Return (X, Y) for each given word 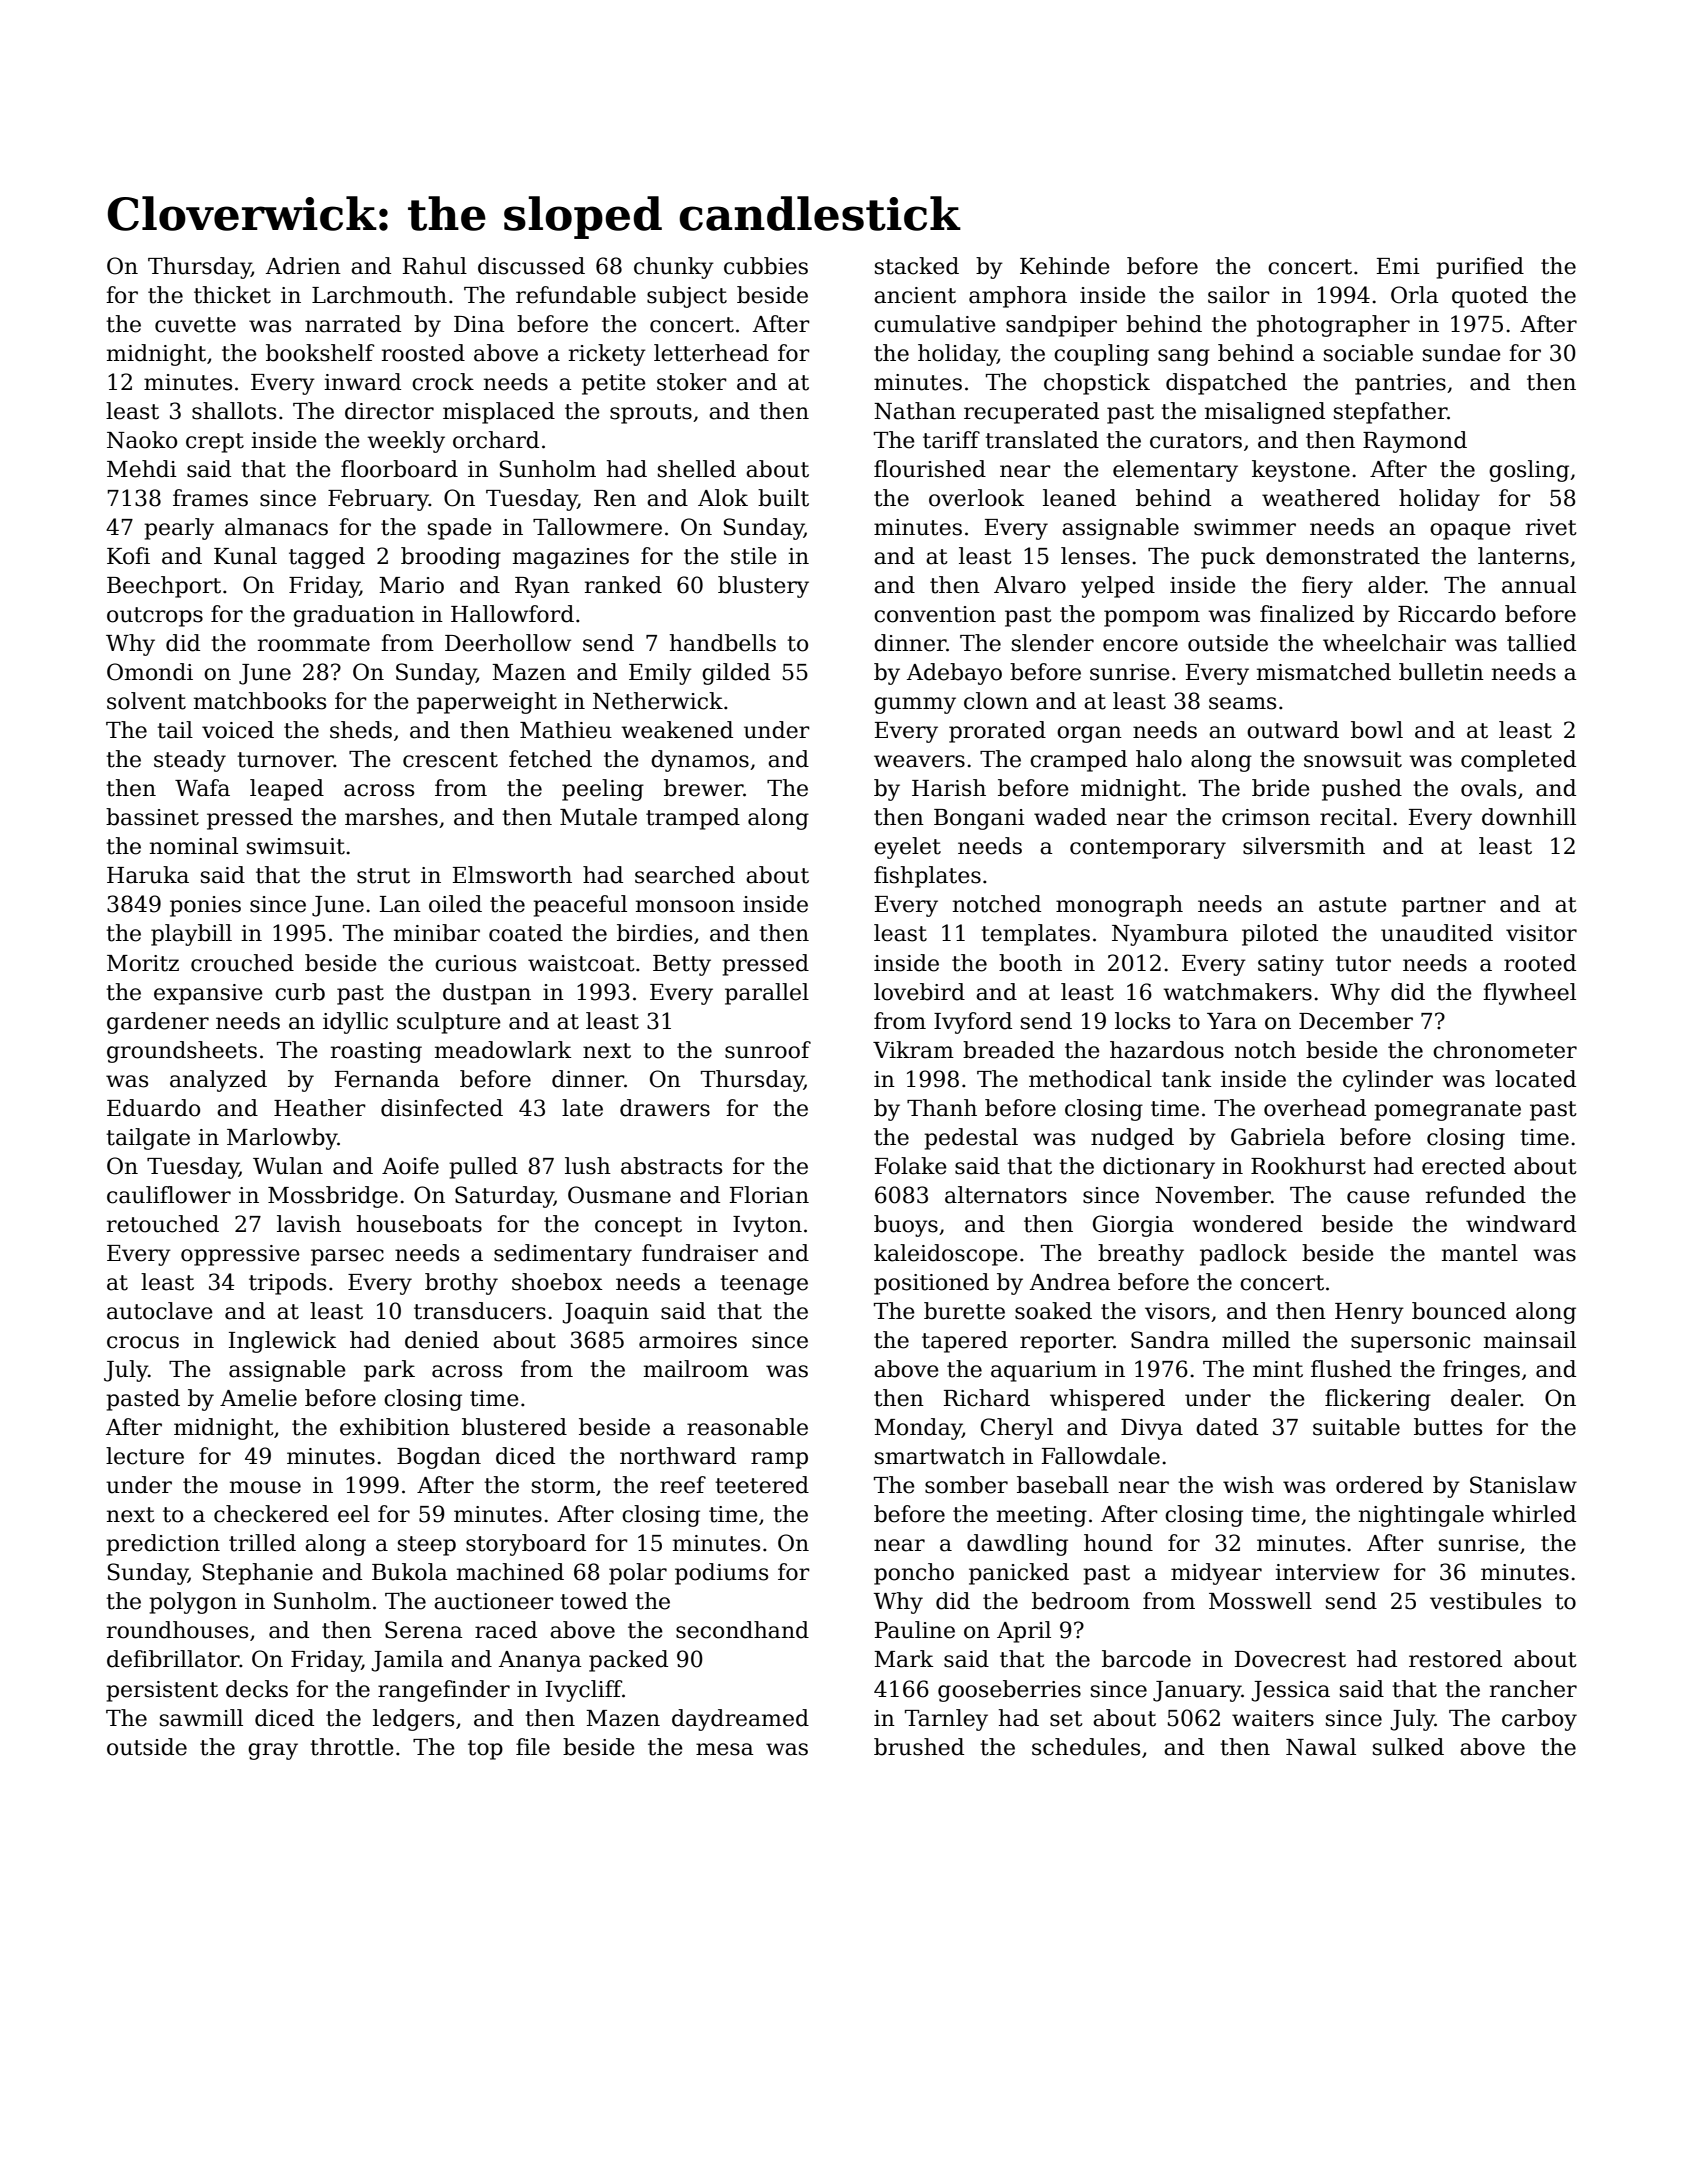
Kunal (245, 556)
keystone (1301, 471)
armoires (688, 1340)
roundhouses (177, 1630)
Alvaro (1030, 585)
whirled (1534, 1514)
